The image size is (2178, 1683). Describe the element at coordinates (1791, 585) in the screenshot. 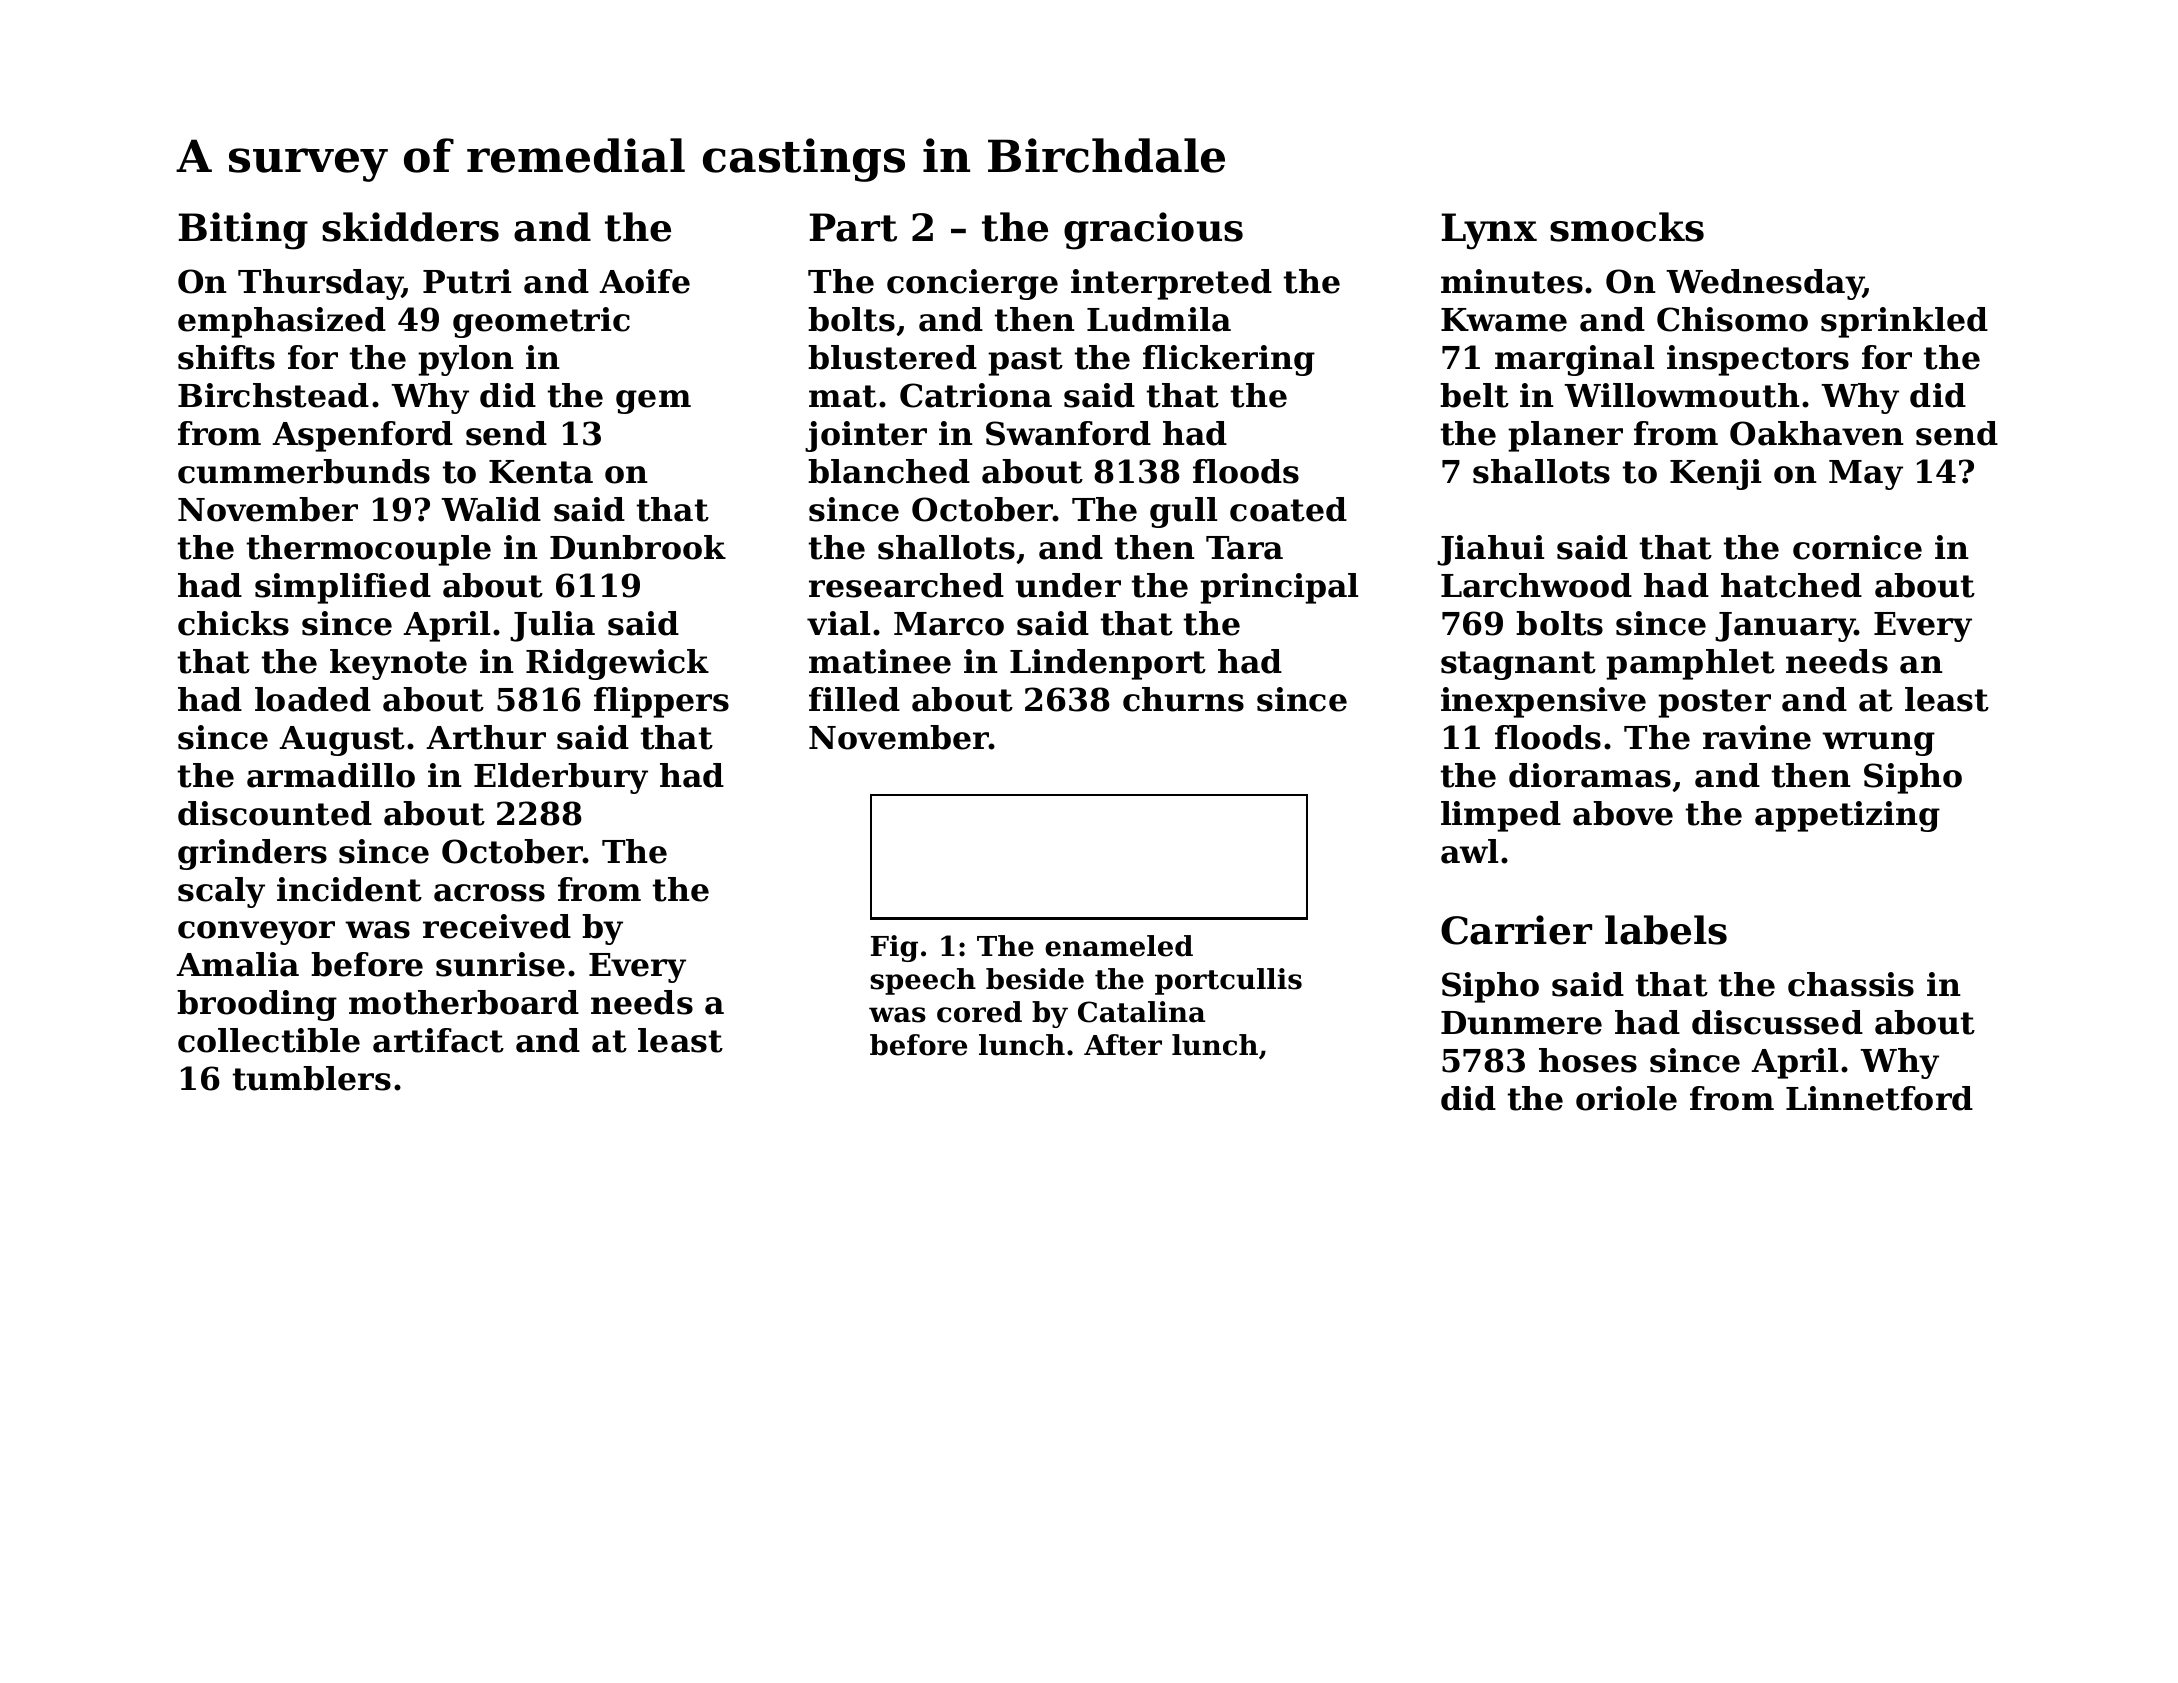

I see `hatched` at that location.
